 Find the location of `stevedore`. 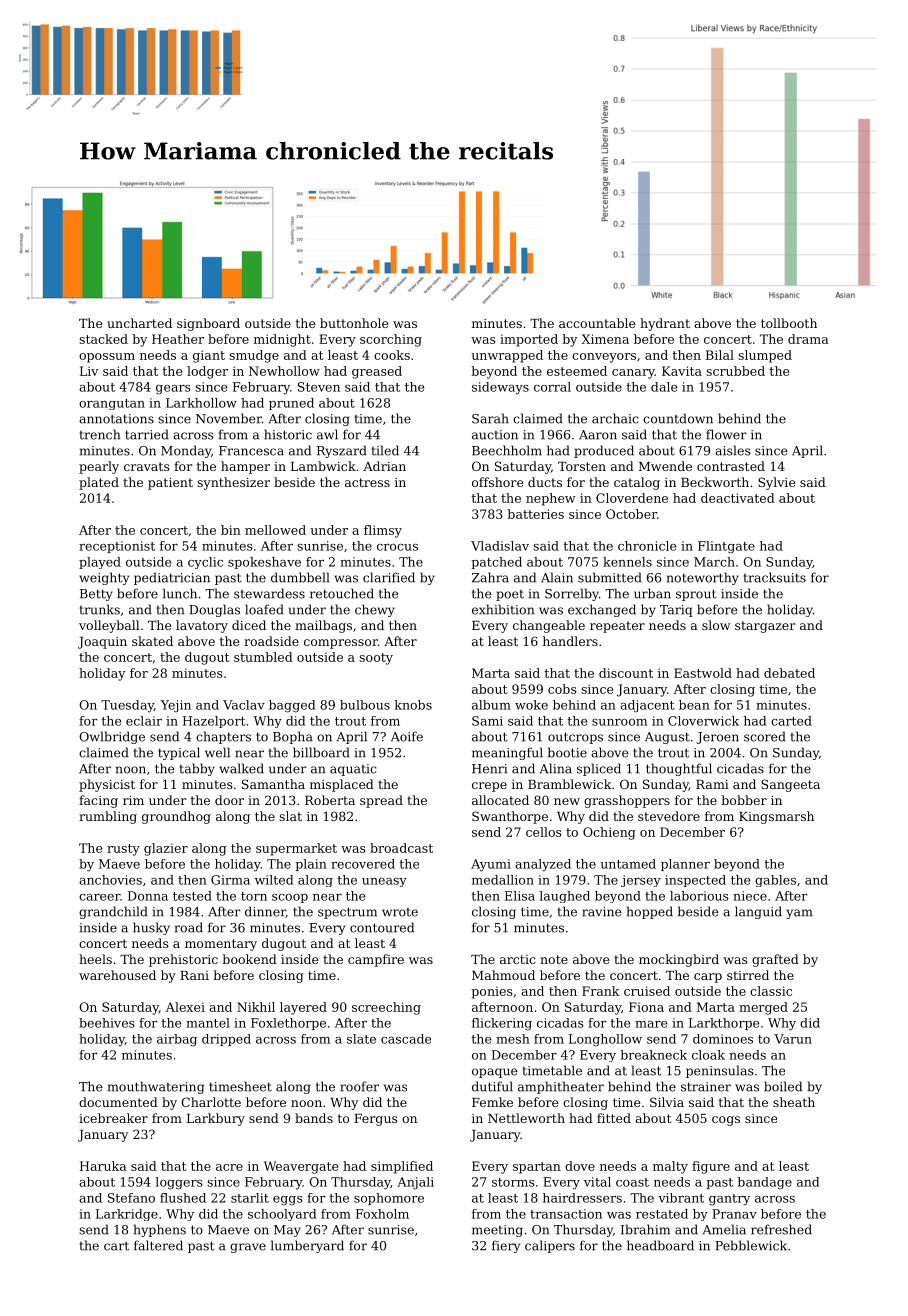

stevedore is located at coordinates (669, 816).
